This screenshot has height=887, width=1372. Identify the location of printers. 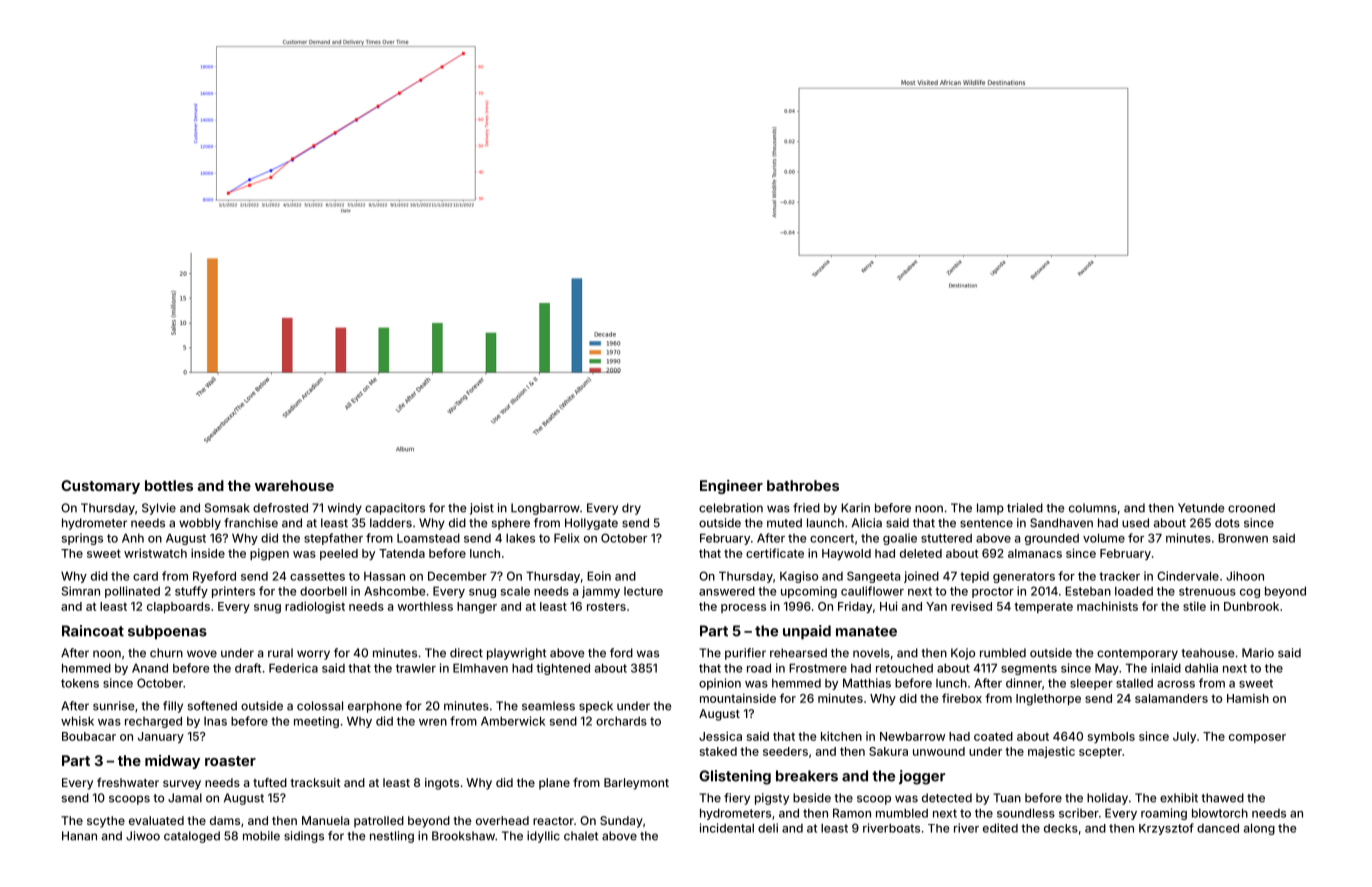
(233, 592).
